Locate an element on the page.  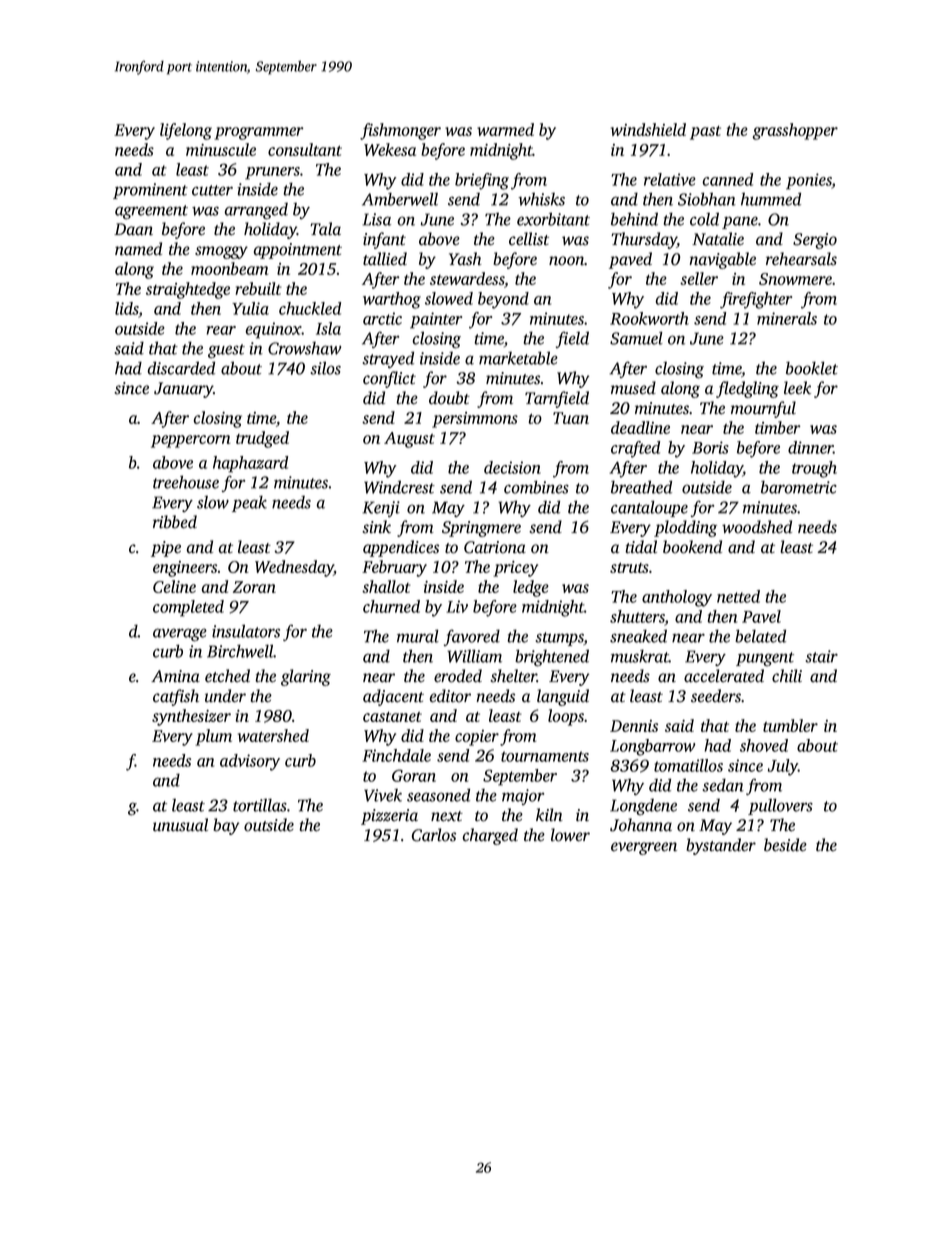
crafted is located at coordinates (635, 449).
